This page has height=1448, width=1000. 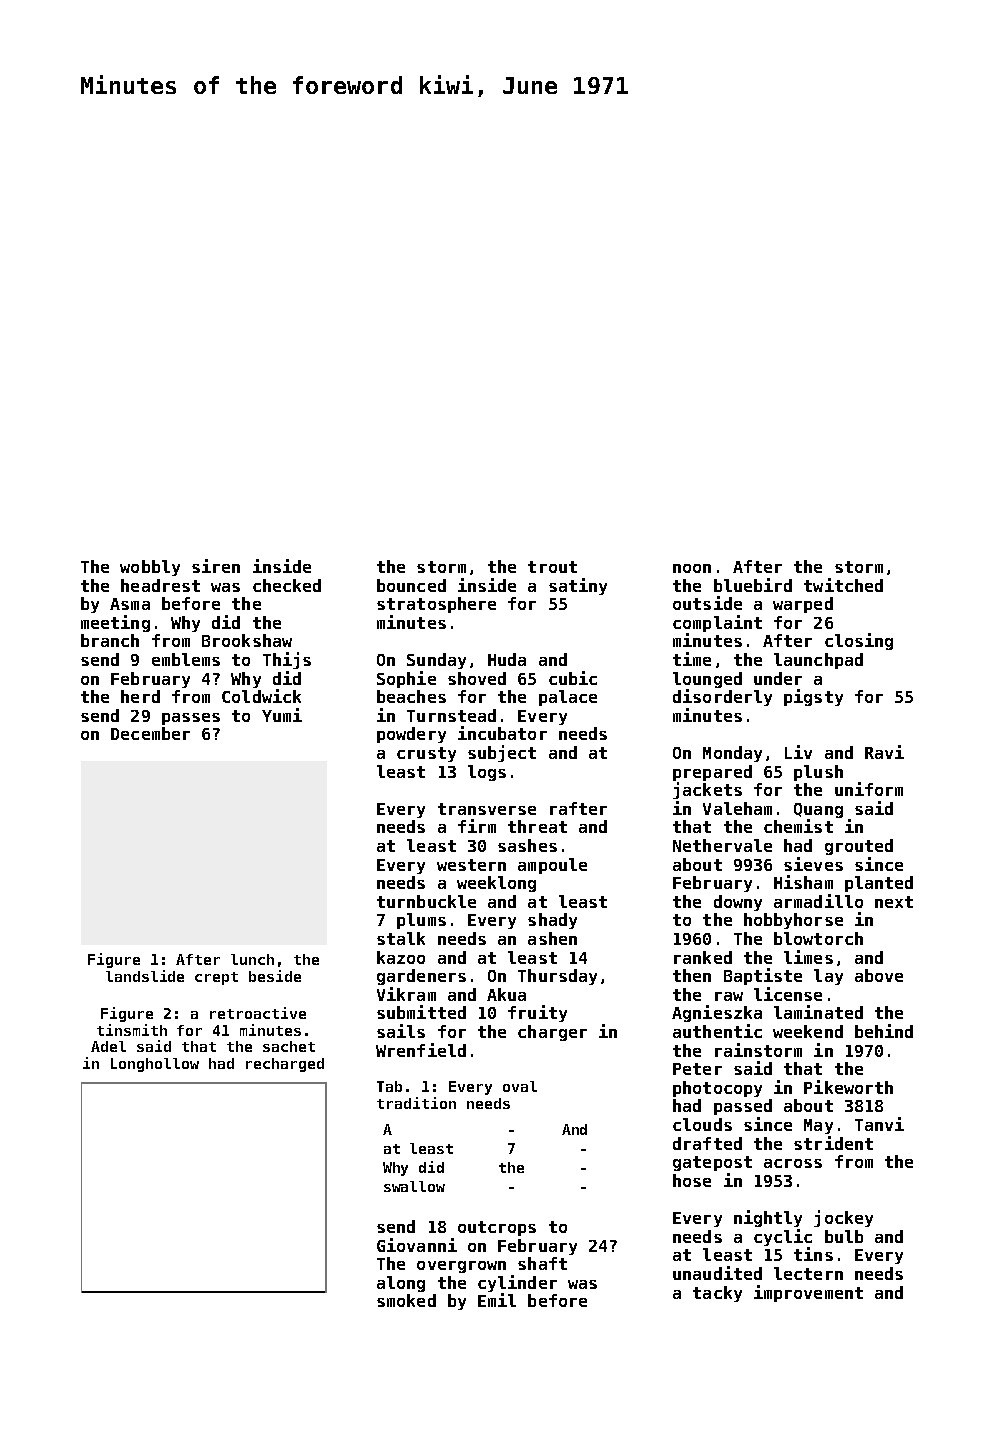 I want to click on Nethervale, so click(x=722, y=845).
